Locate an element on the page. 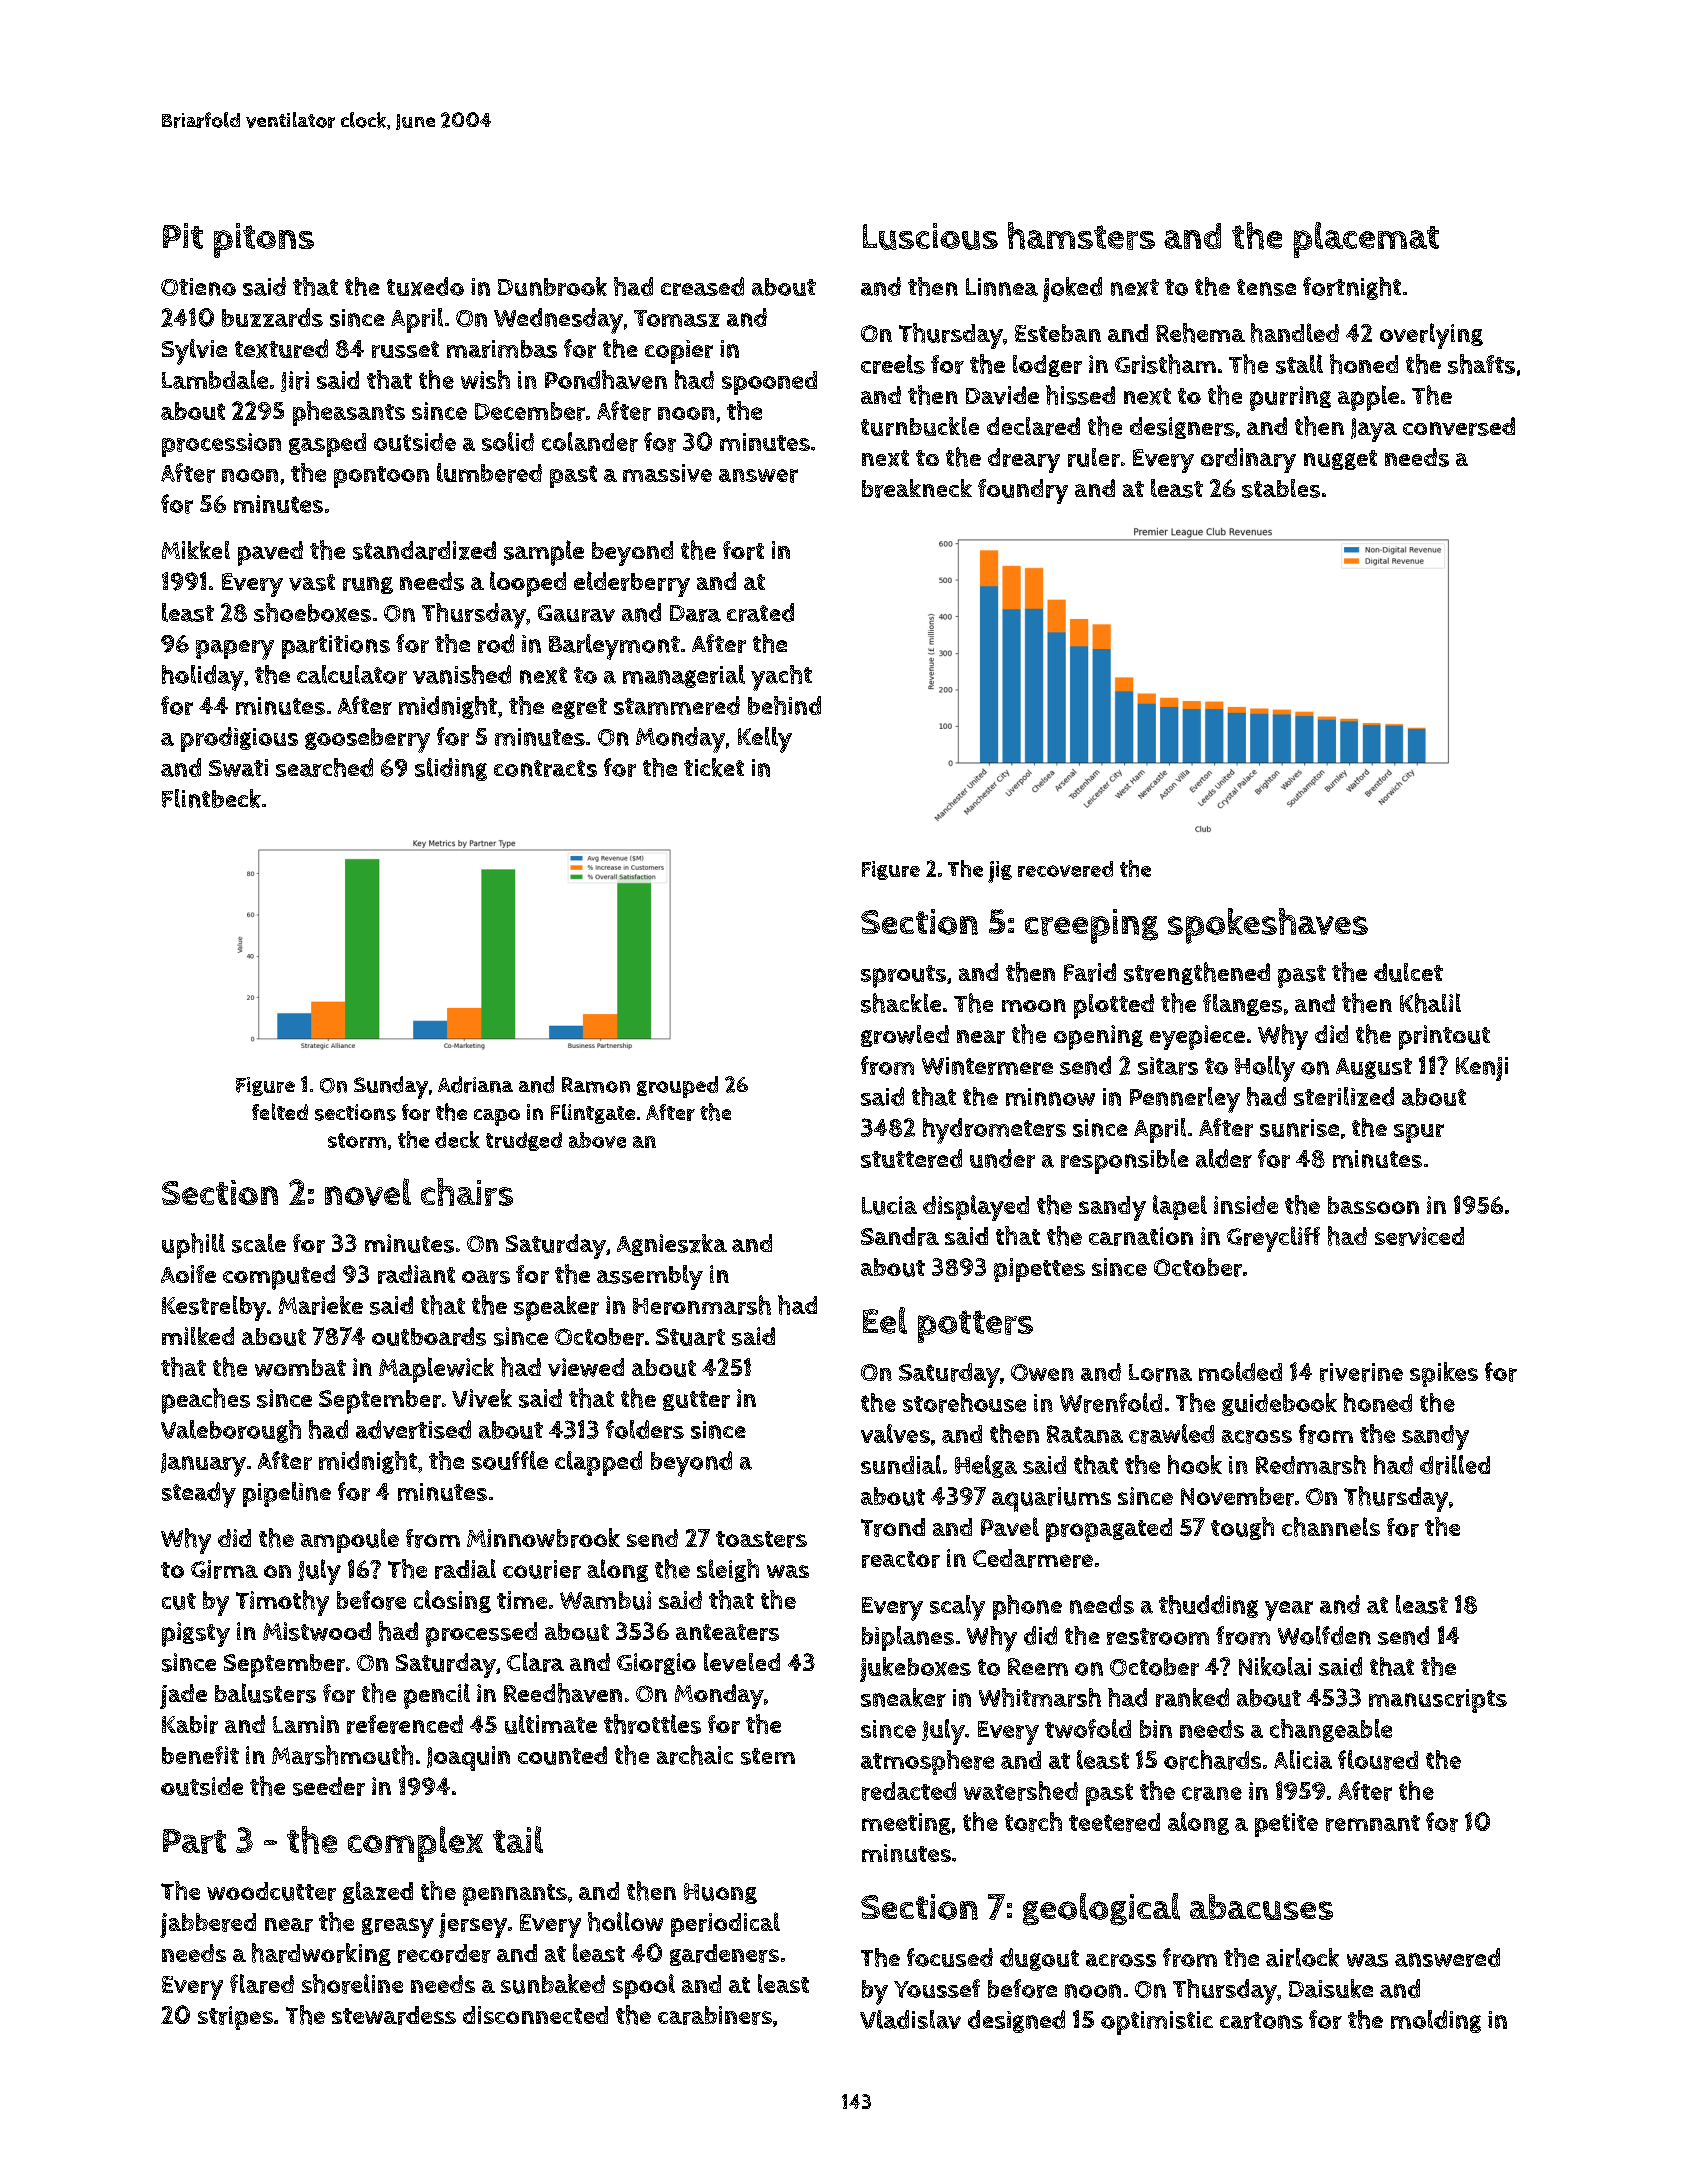  recovered is located at coordinates (1065, 869).
